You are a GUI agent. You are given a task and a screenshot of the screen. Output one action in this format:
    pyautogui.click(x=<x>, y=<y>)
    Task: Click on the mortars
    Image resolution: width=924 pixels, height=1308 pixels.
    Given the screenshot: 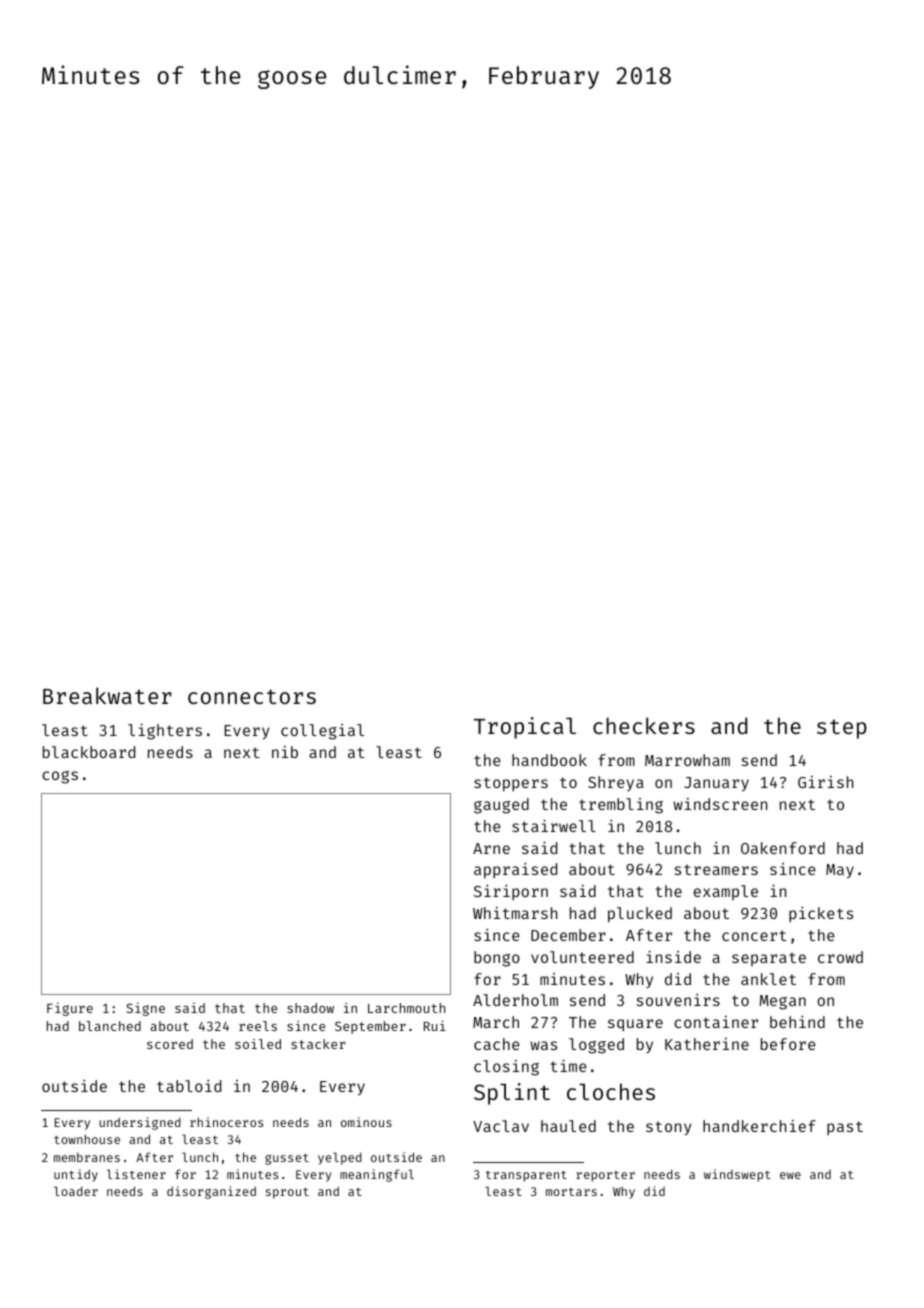 What is the action you would take?
    pyautogui.click(x=571, y=1192)
